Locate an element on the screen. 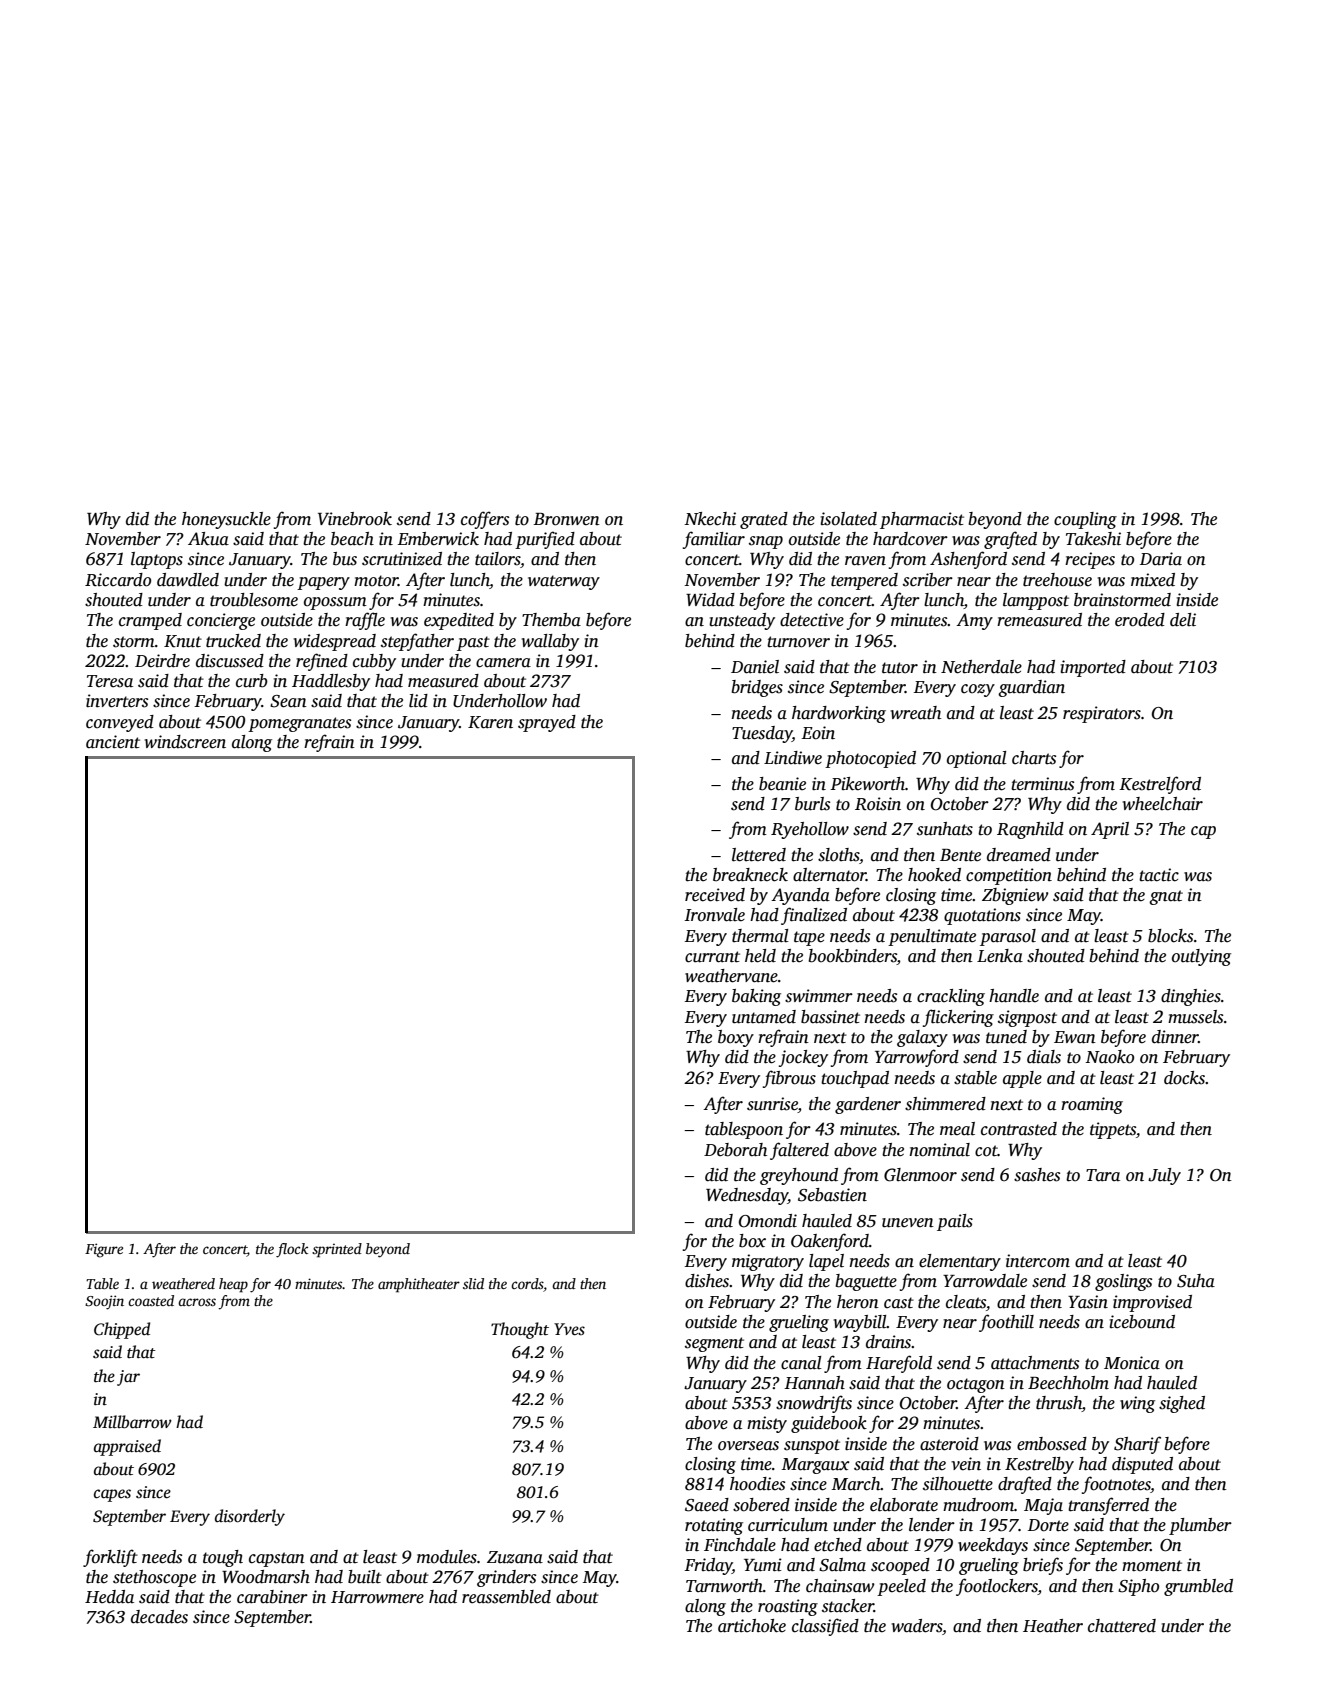 The width and height of the screenshot is (1320, 1708). coffers is located at coordinates (485, 520).
